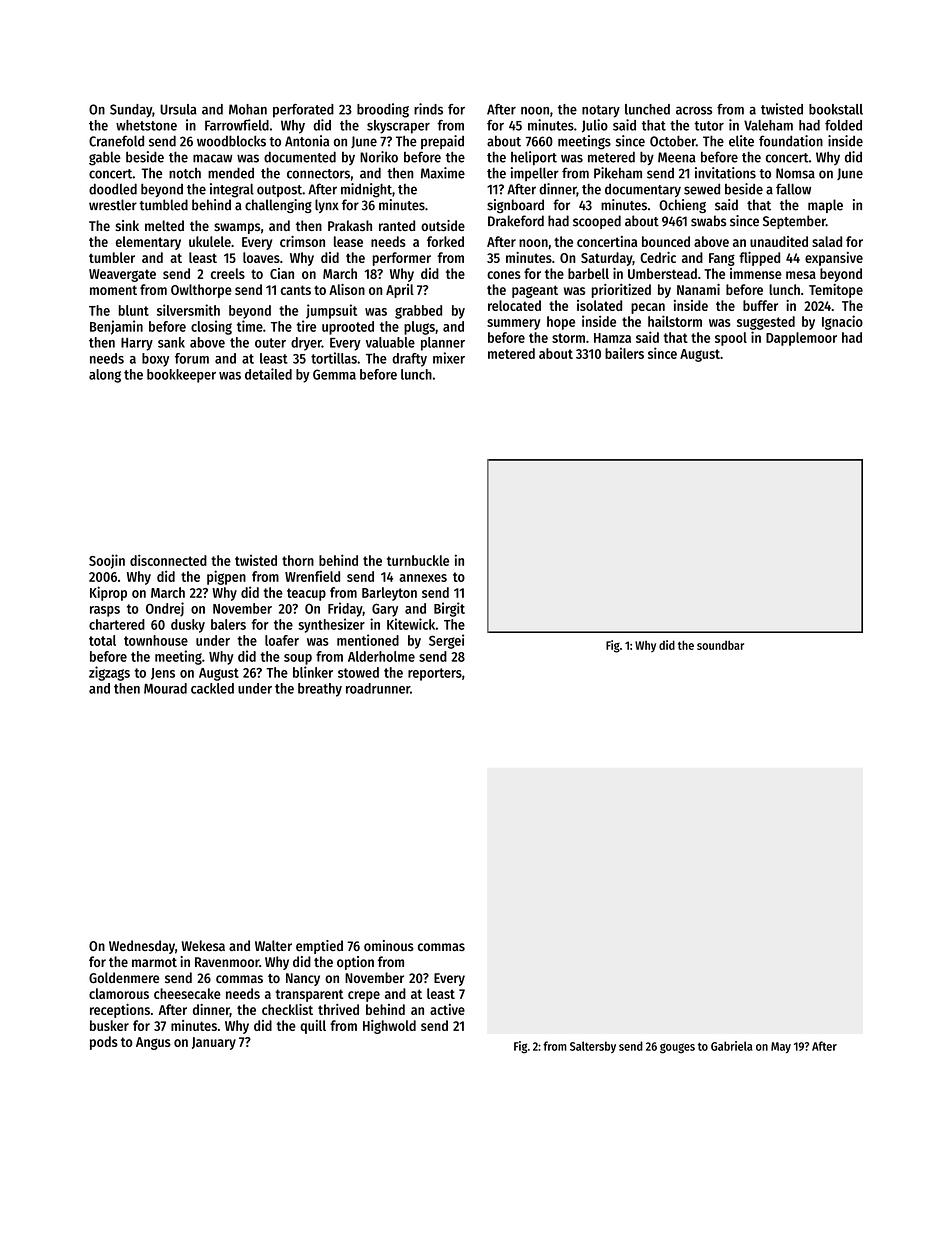  What do you see at coordinates (389, 945) in the page?
I see `ominous` at bounding box center [389, 945].
